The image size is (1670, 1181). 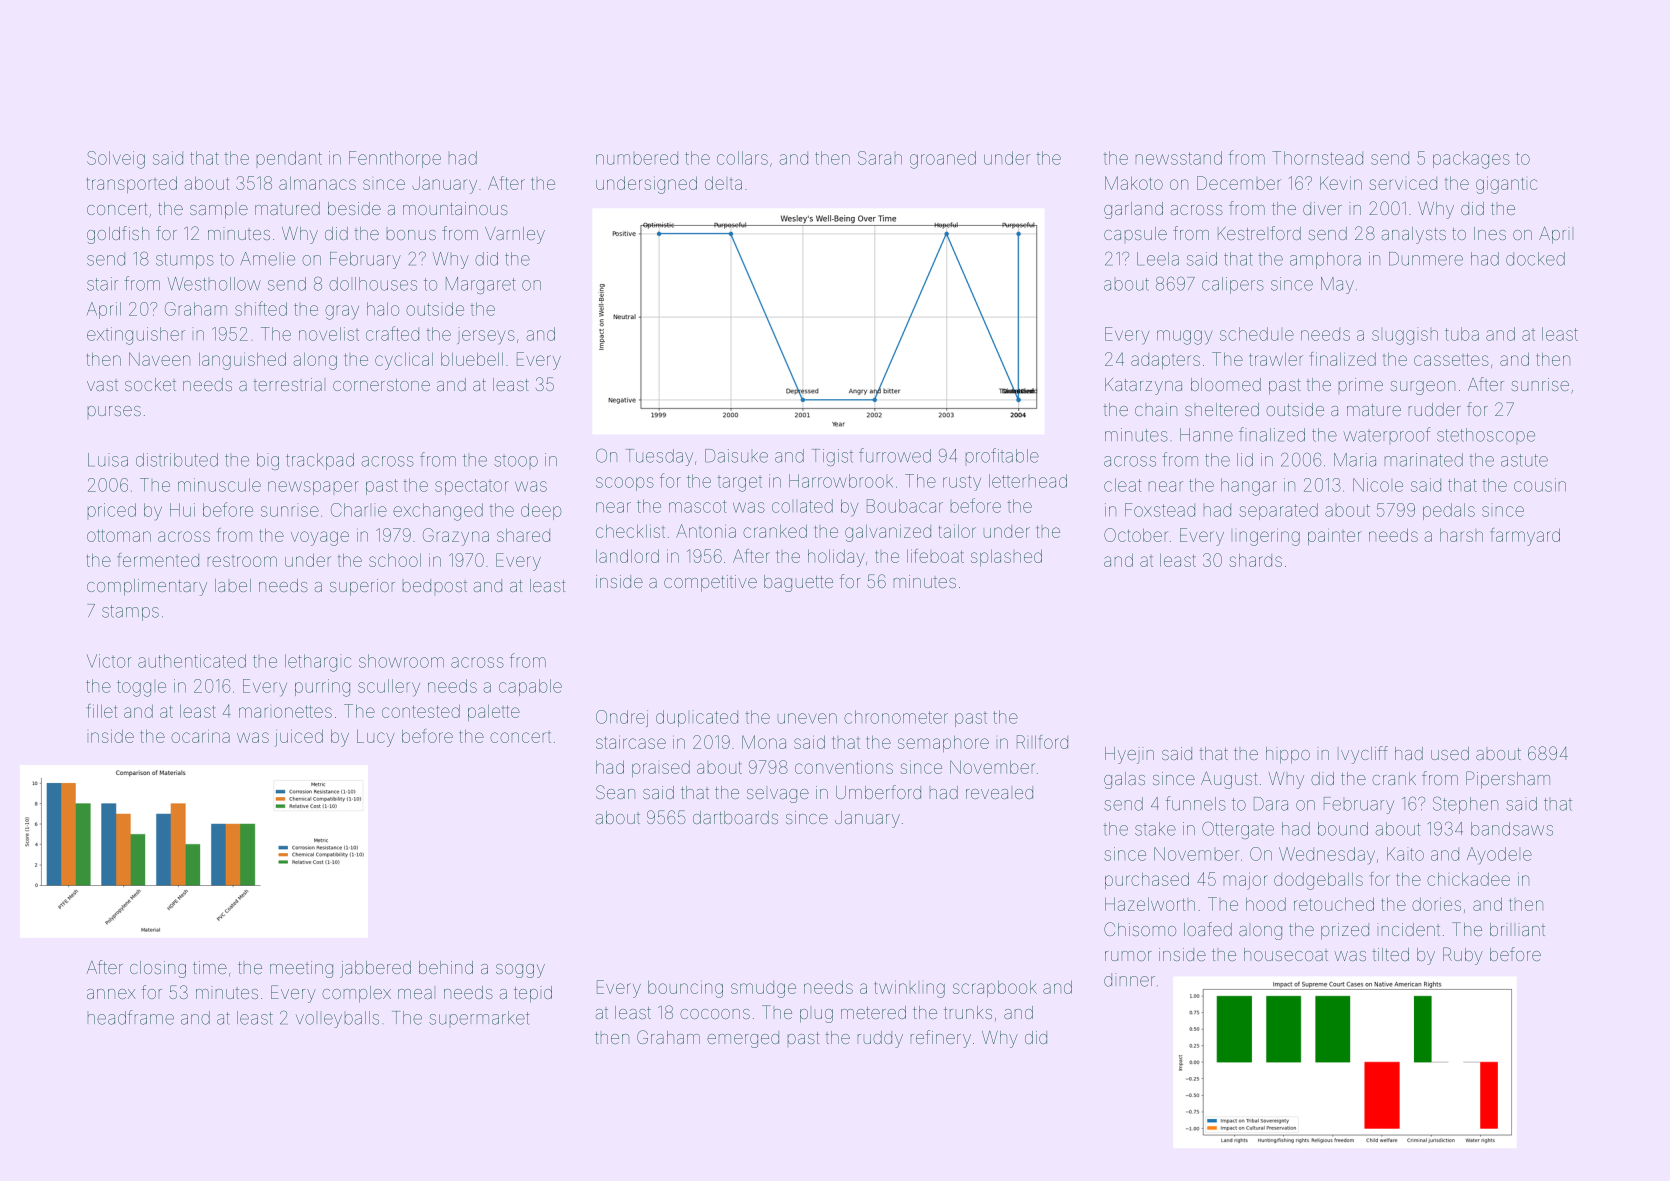 What do you see at coordinates (880, 158) in the document?
I see `Sarah` at bounding box center [880, 158].
